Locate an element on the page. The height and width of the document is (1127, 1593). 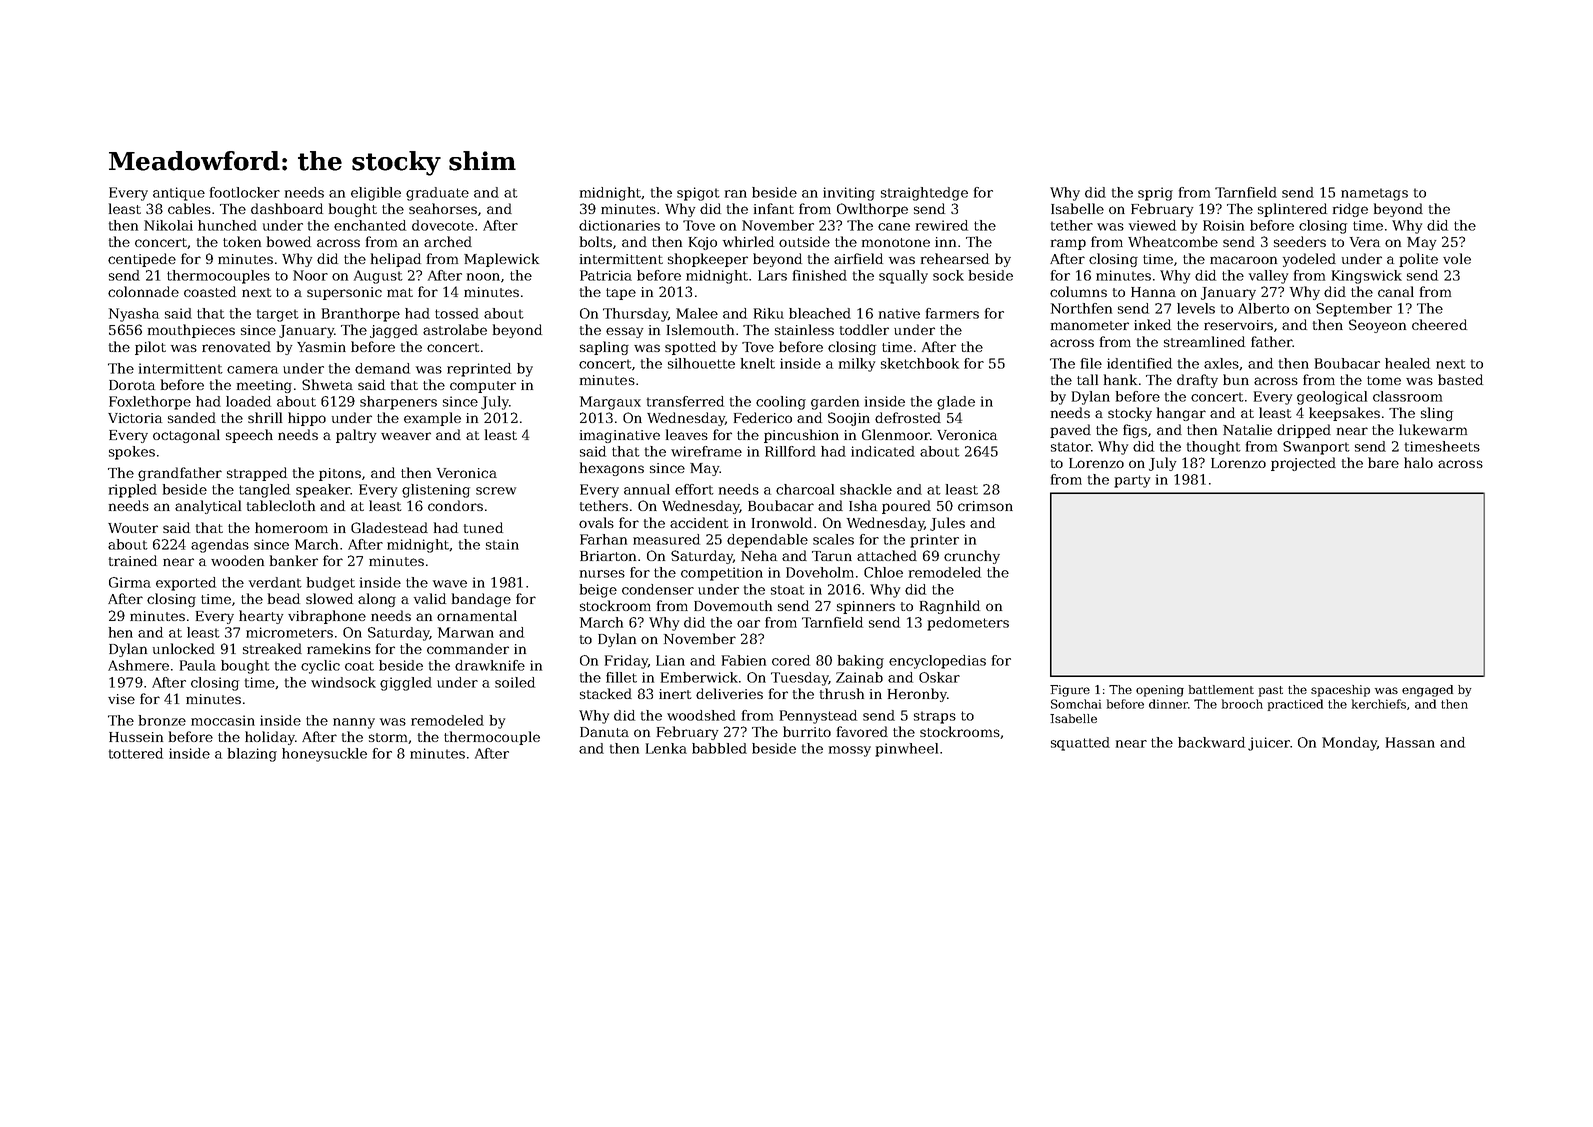
footlocker is located at coordinates (245, 192).
